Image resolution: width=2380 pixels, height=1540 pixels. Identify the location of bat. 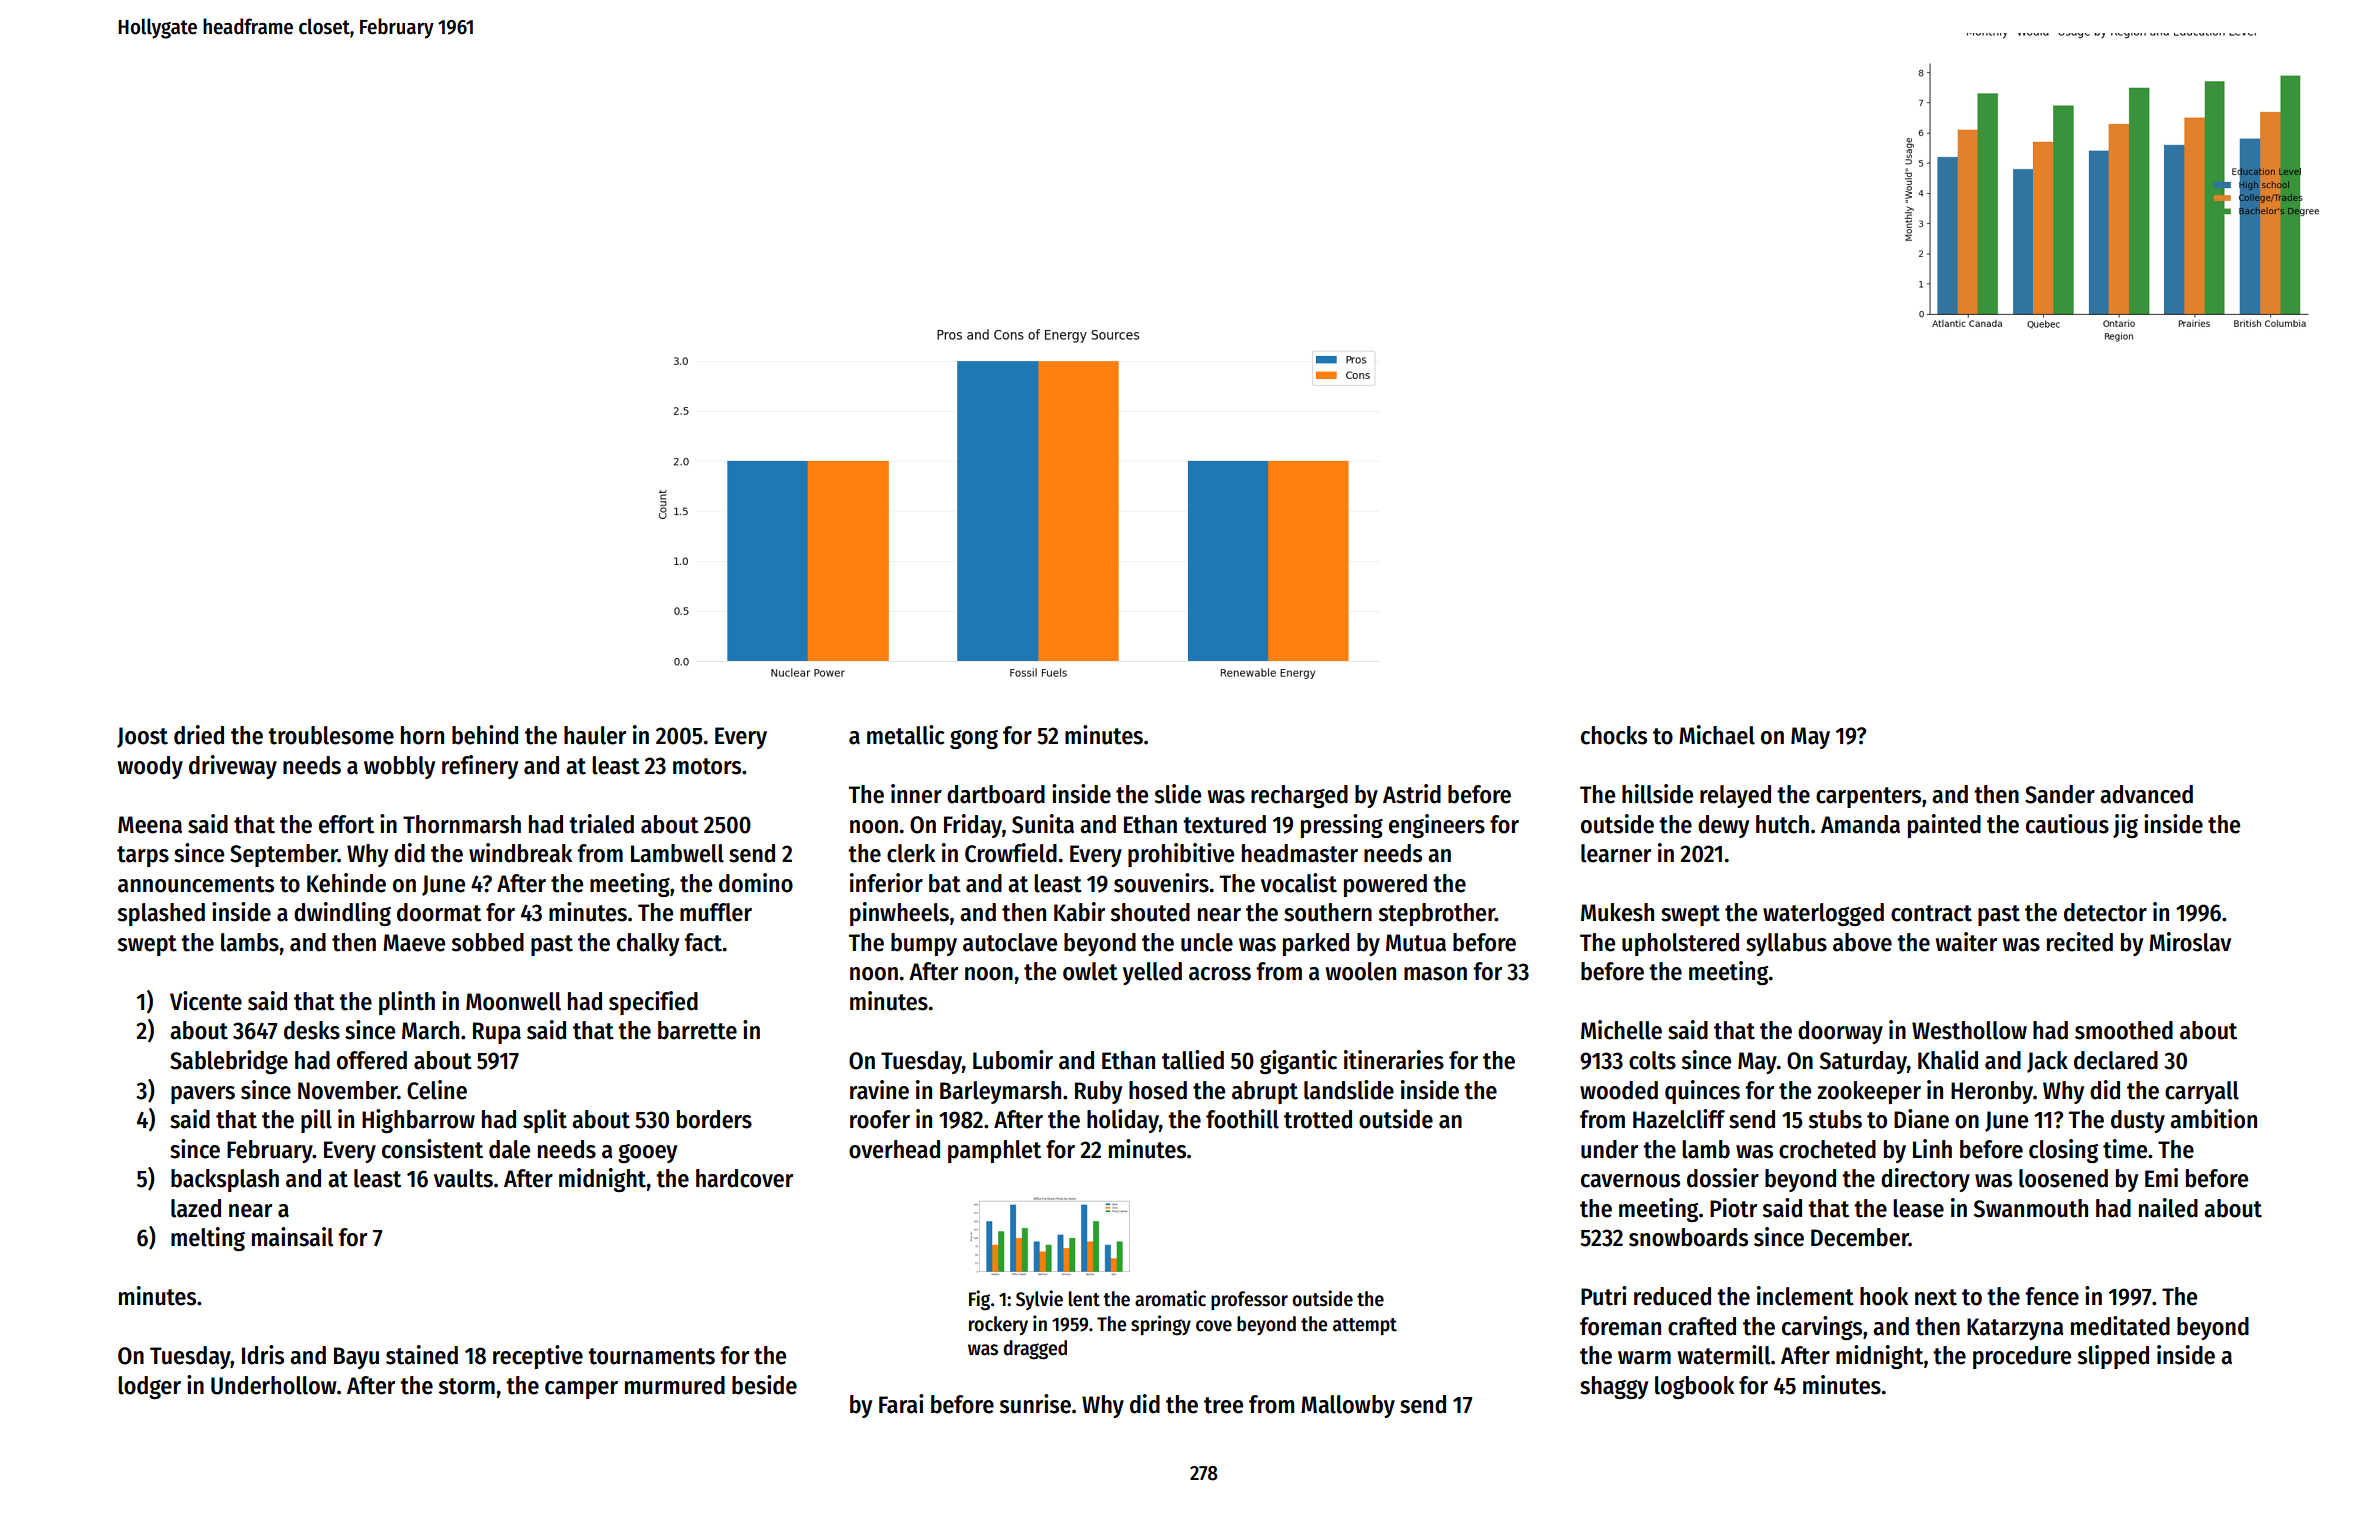
(945, 883).
